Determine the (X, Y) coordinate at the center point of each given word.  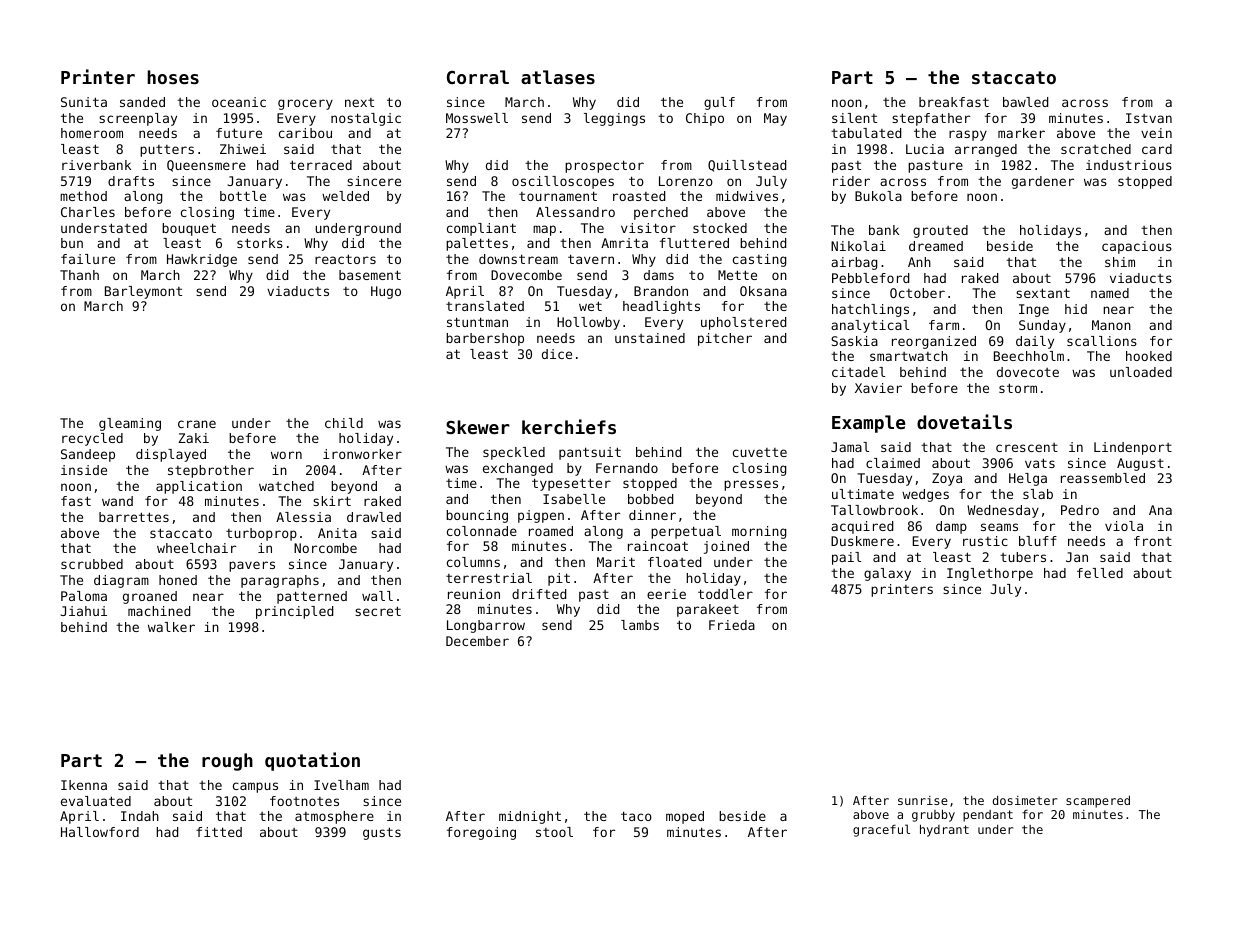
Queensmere (206, 166)
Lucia (925, 149)
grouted (940, 231)
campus (255, 787)
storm (1018, 388)
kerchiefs (569, 426)
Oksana (763, 291)
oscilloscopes (563, 182)
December (477, 641)
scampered (1098, 802)
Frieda (732, 625)
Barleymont (143, 292)
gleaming (130, 424)
